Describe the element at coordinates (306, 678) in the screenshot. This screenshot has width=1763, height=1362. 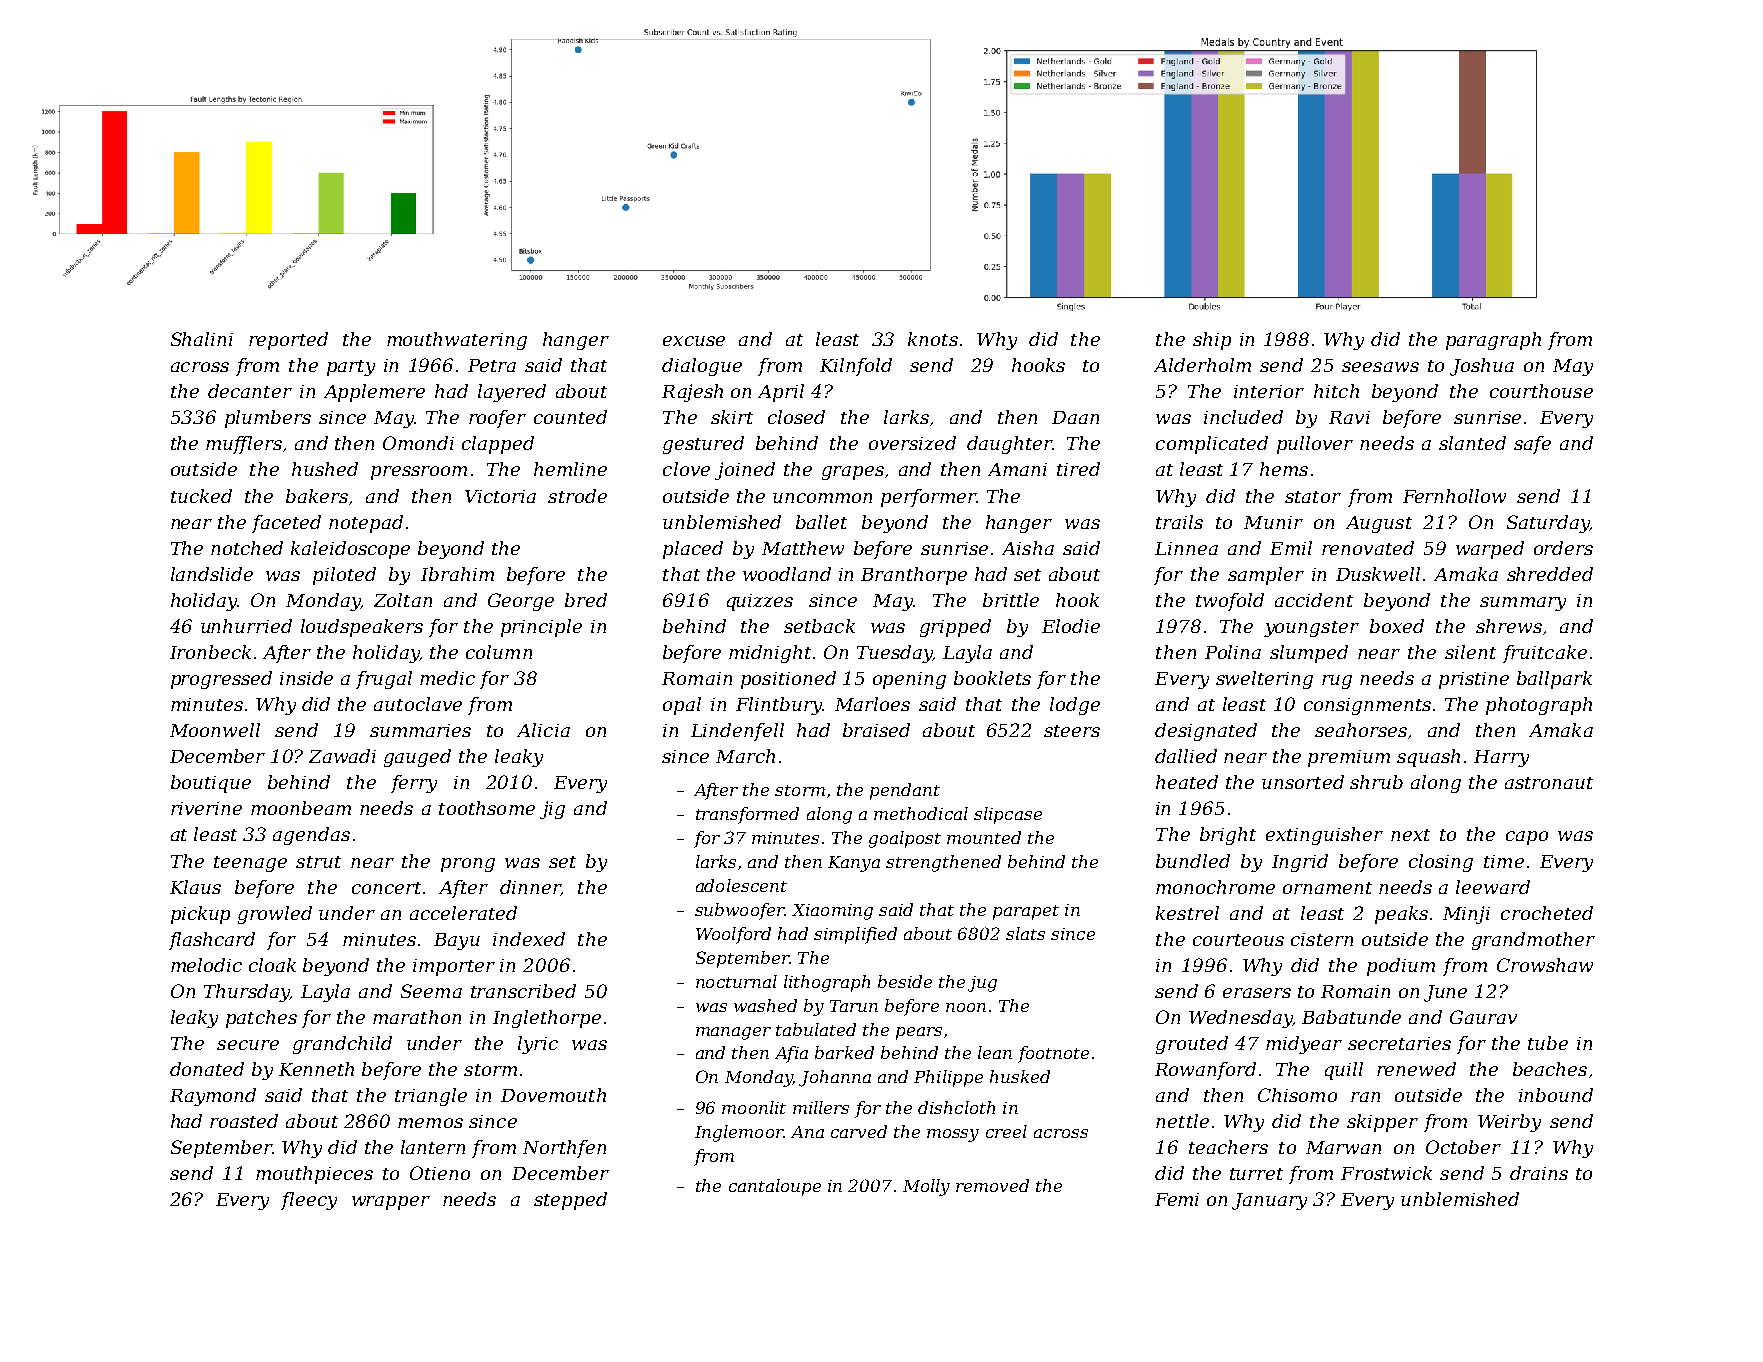
I see `inside` at that location.
